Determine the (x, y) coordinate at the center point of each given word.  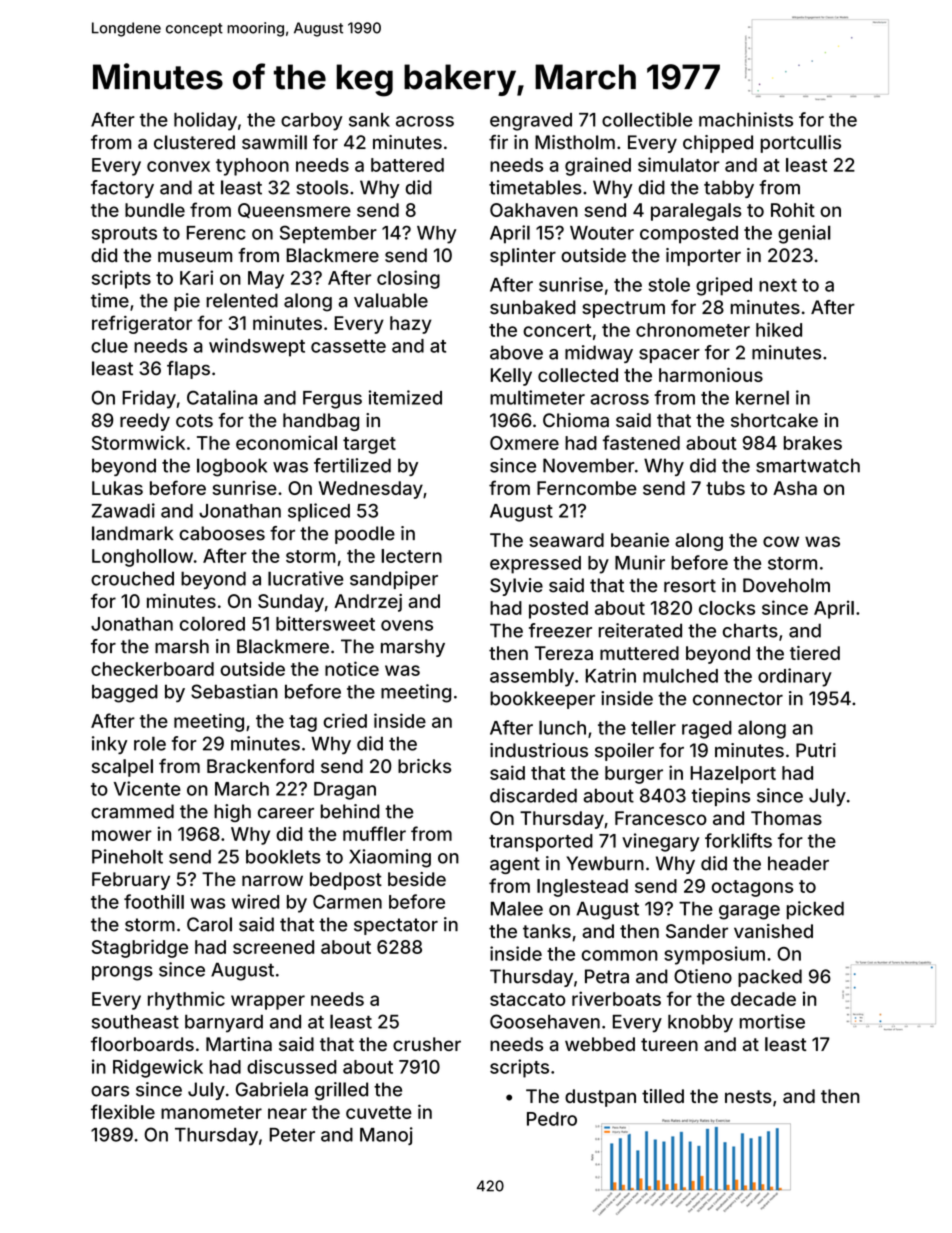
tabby (729, 189)
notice (352, 668)
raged (707, 730)
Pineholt (127, 856)
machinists (746, 119)
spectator (396, 926)
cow (781, 541)
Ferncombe (587, 488)
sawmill (274, 142)
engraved (531, 122)
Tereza (564, 653)
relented (242, 300)
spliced (319, 512)
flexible (123, 1111)
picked (815, 910)
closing (408, 279)
